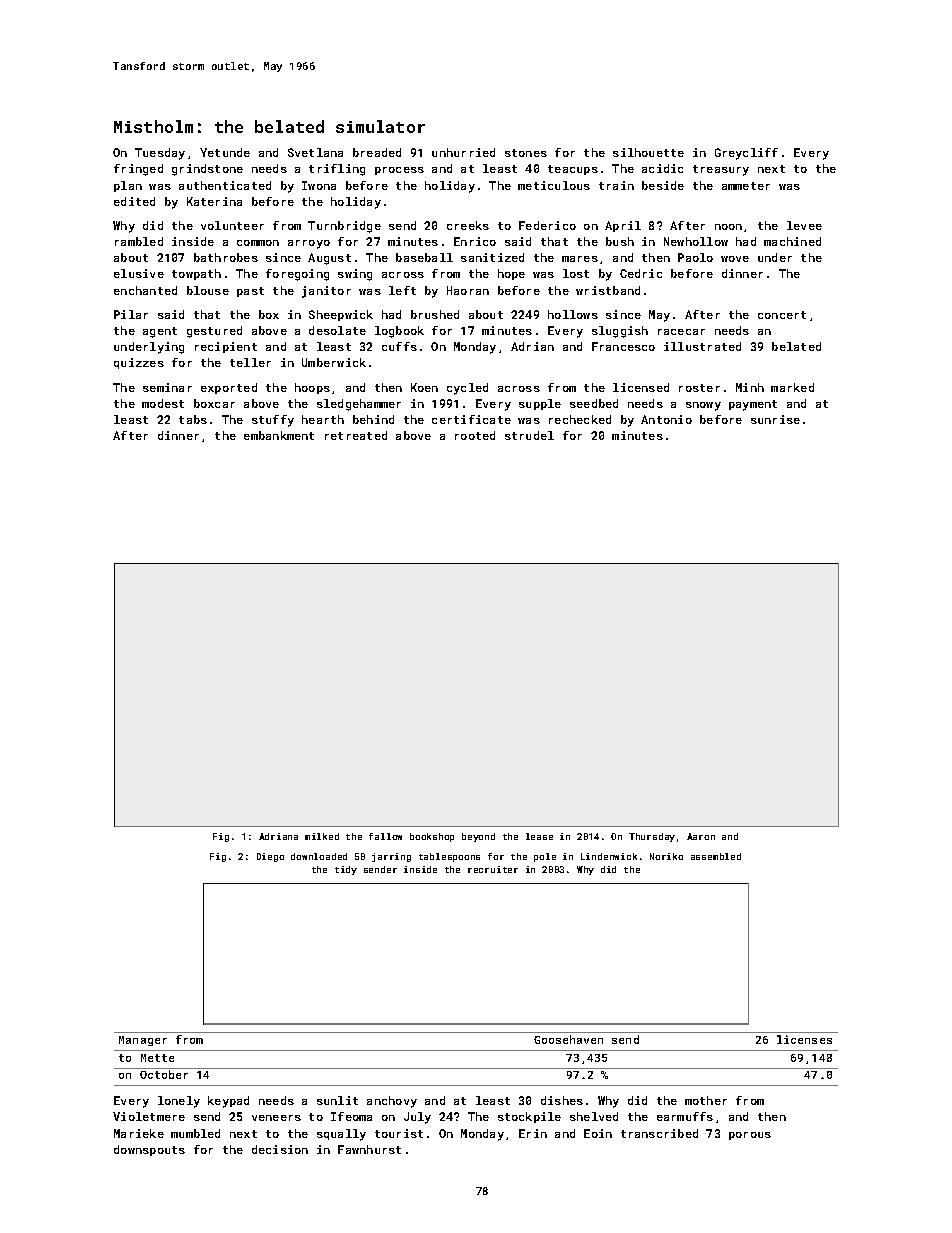 Image resolution: width=952 pixels, height=1233 pixels. What do you see at coordinates (279, 435) in the screenshot?
I see `embankment` at bounding box center [279, 435].
